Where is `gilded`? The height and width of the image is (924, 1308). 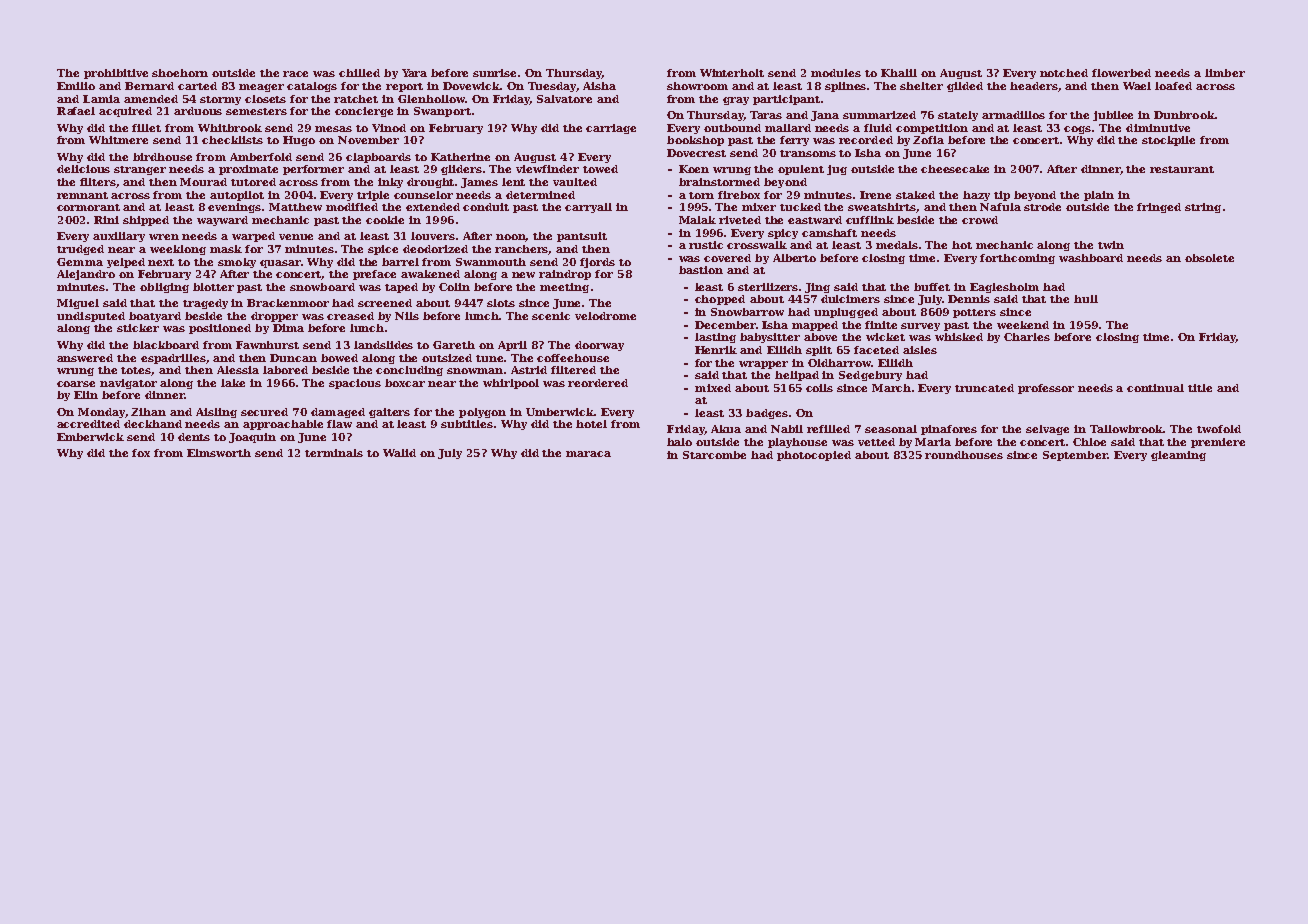 gilded is located at coordinates (965, 87).
